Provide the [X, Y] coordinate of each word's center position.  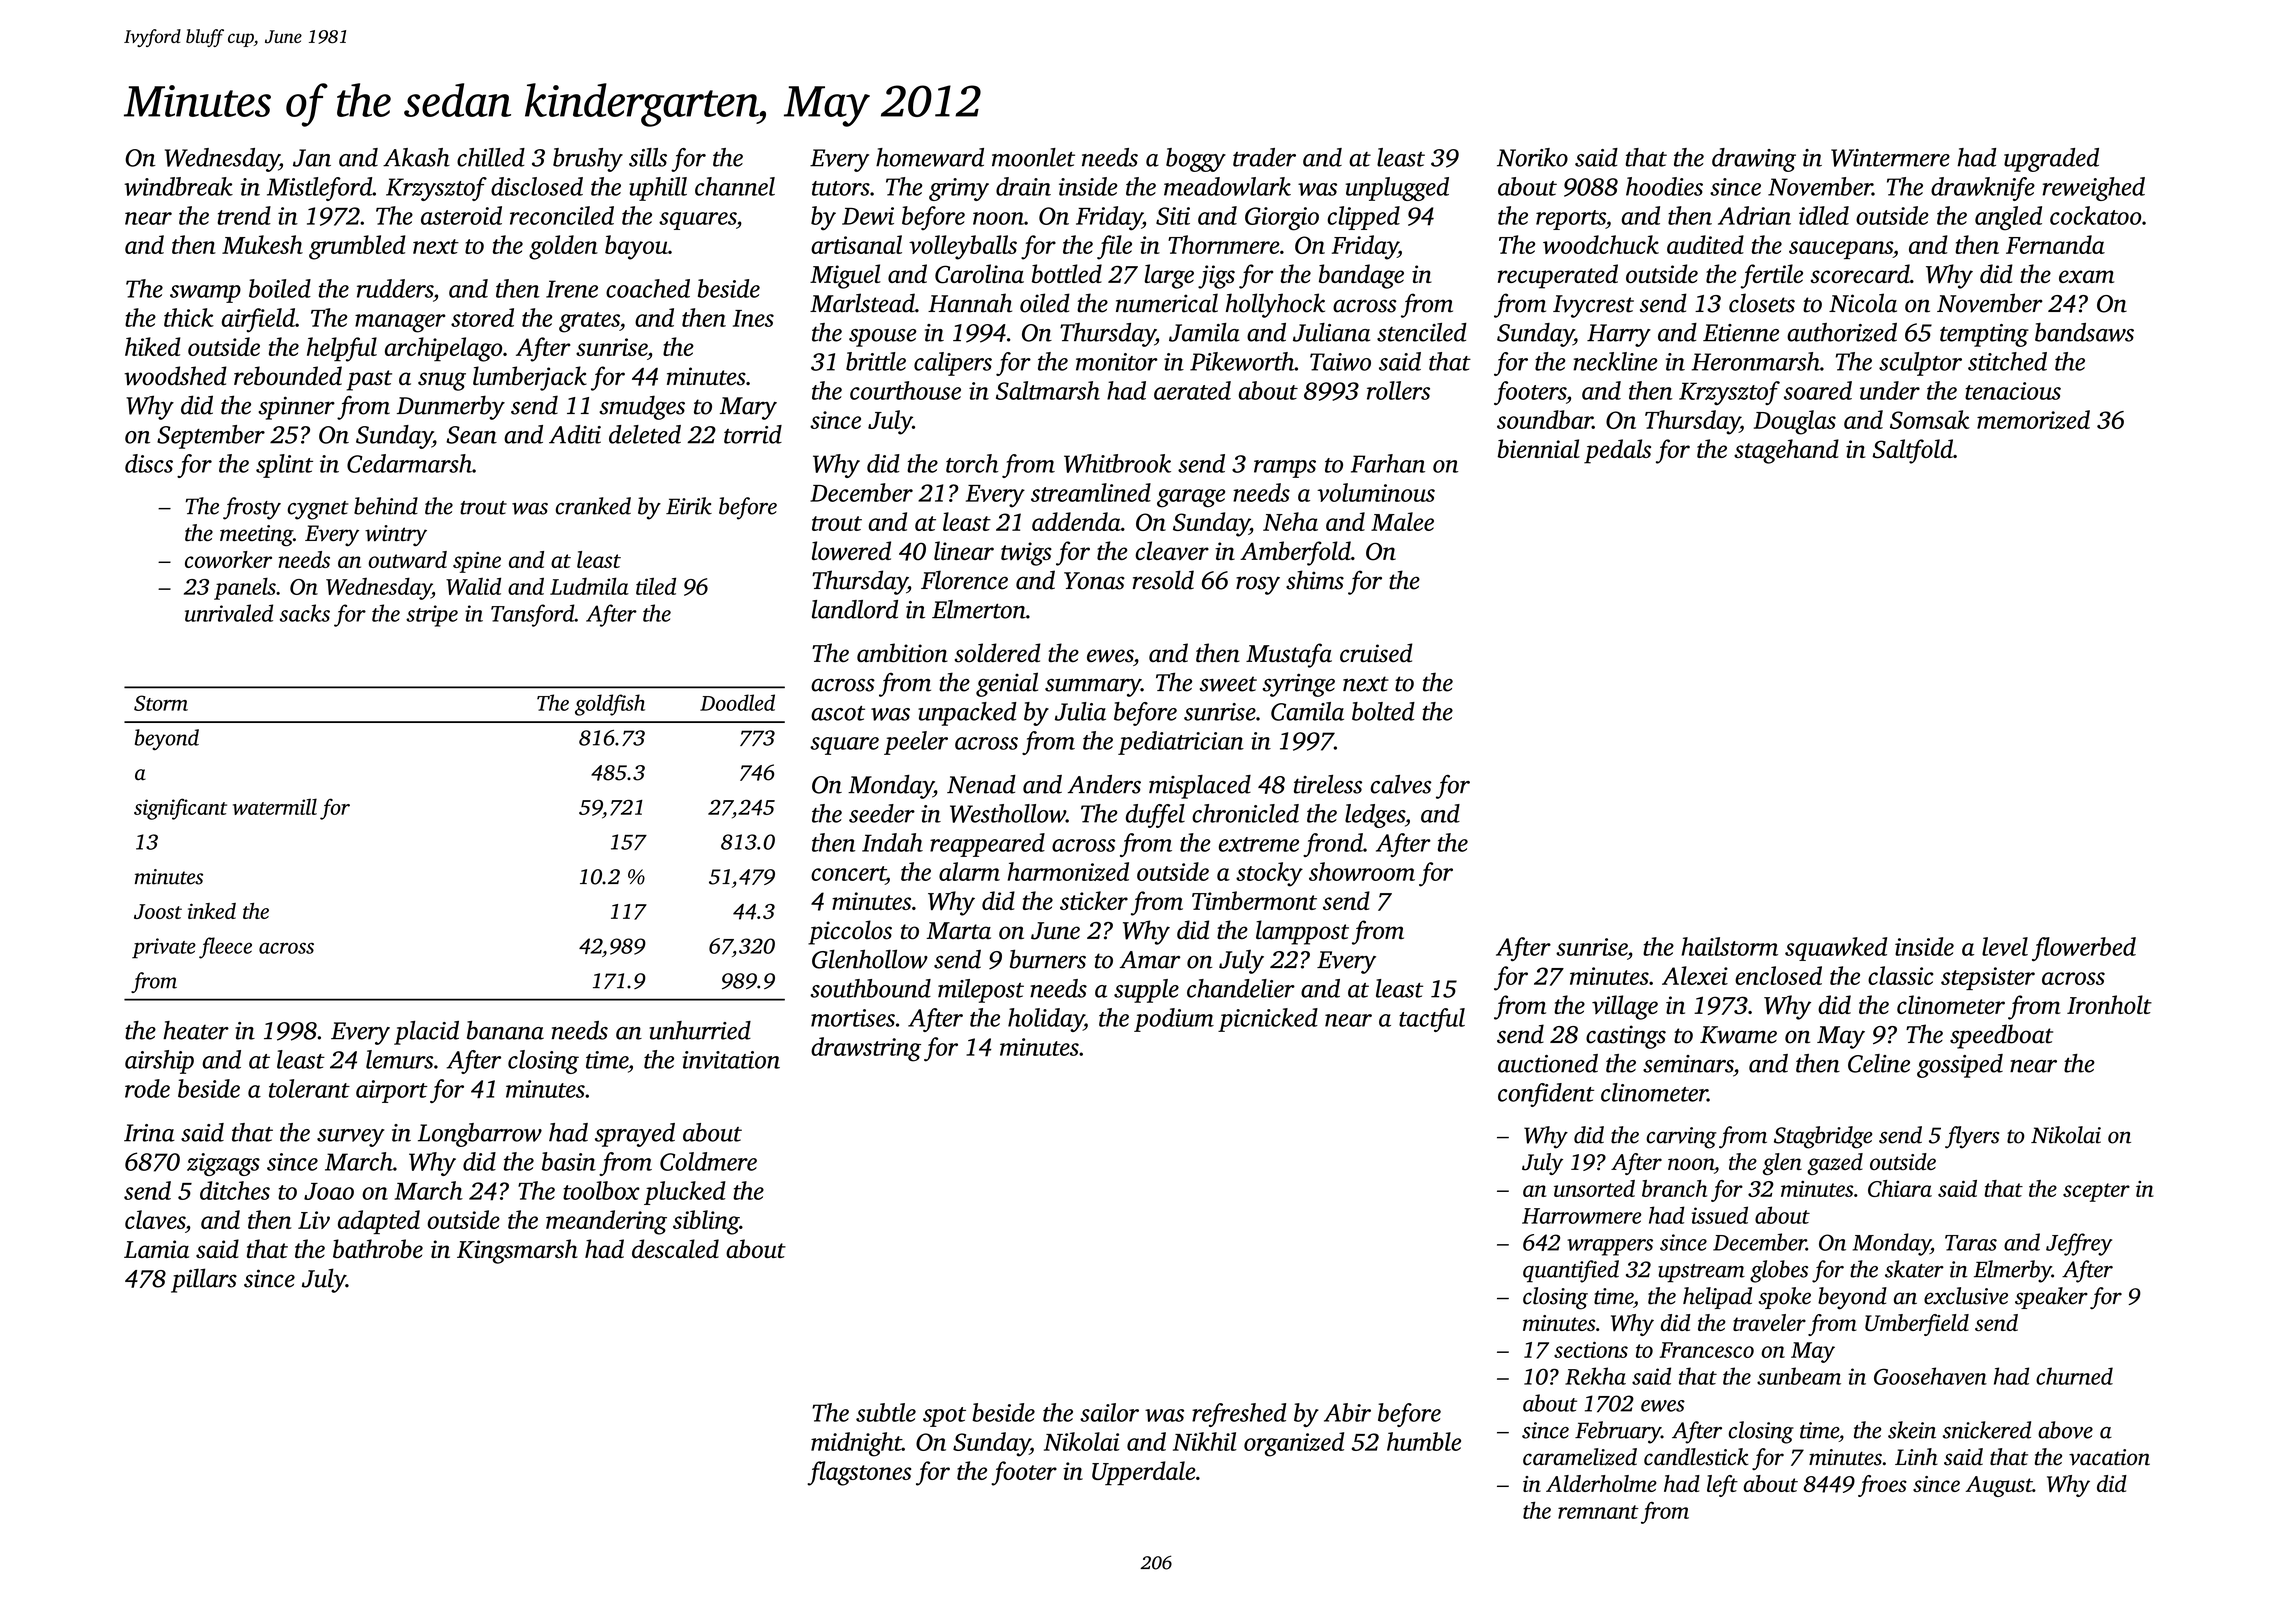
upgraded [2051, 160]
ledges [1375, 816]
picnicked [1268, 1020]
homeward [930, 157]
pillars [204, 1280]
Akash [416, 157]
